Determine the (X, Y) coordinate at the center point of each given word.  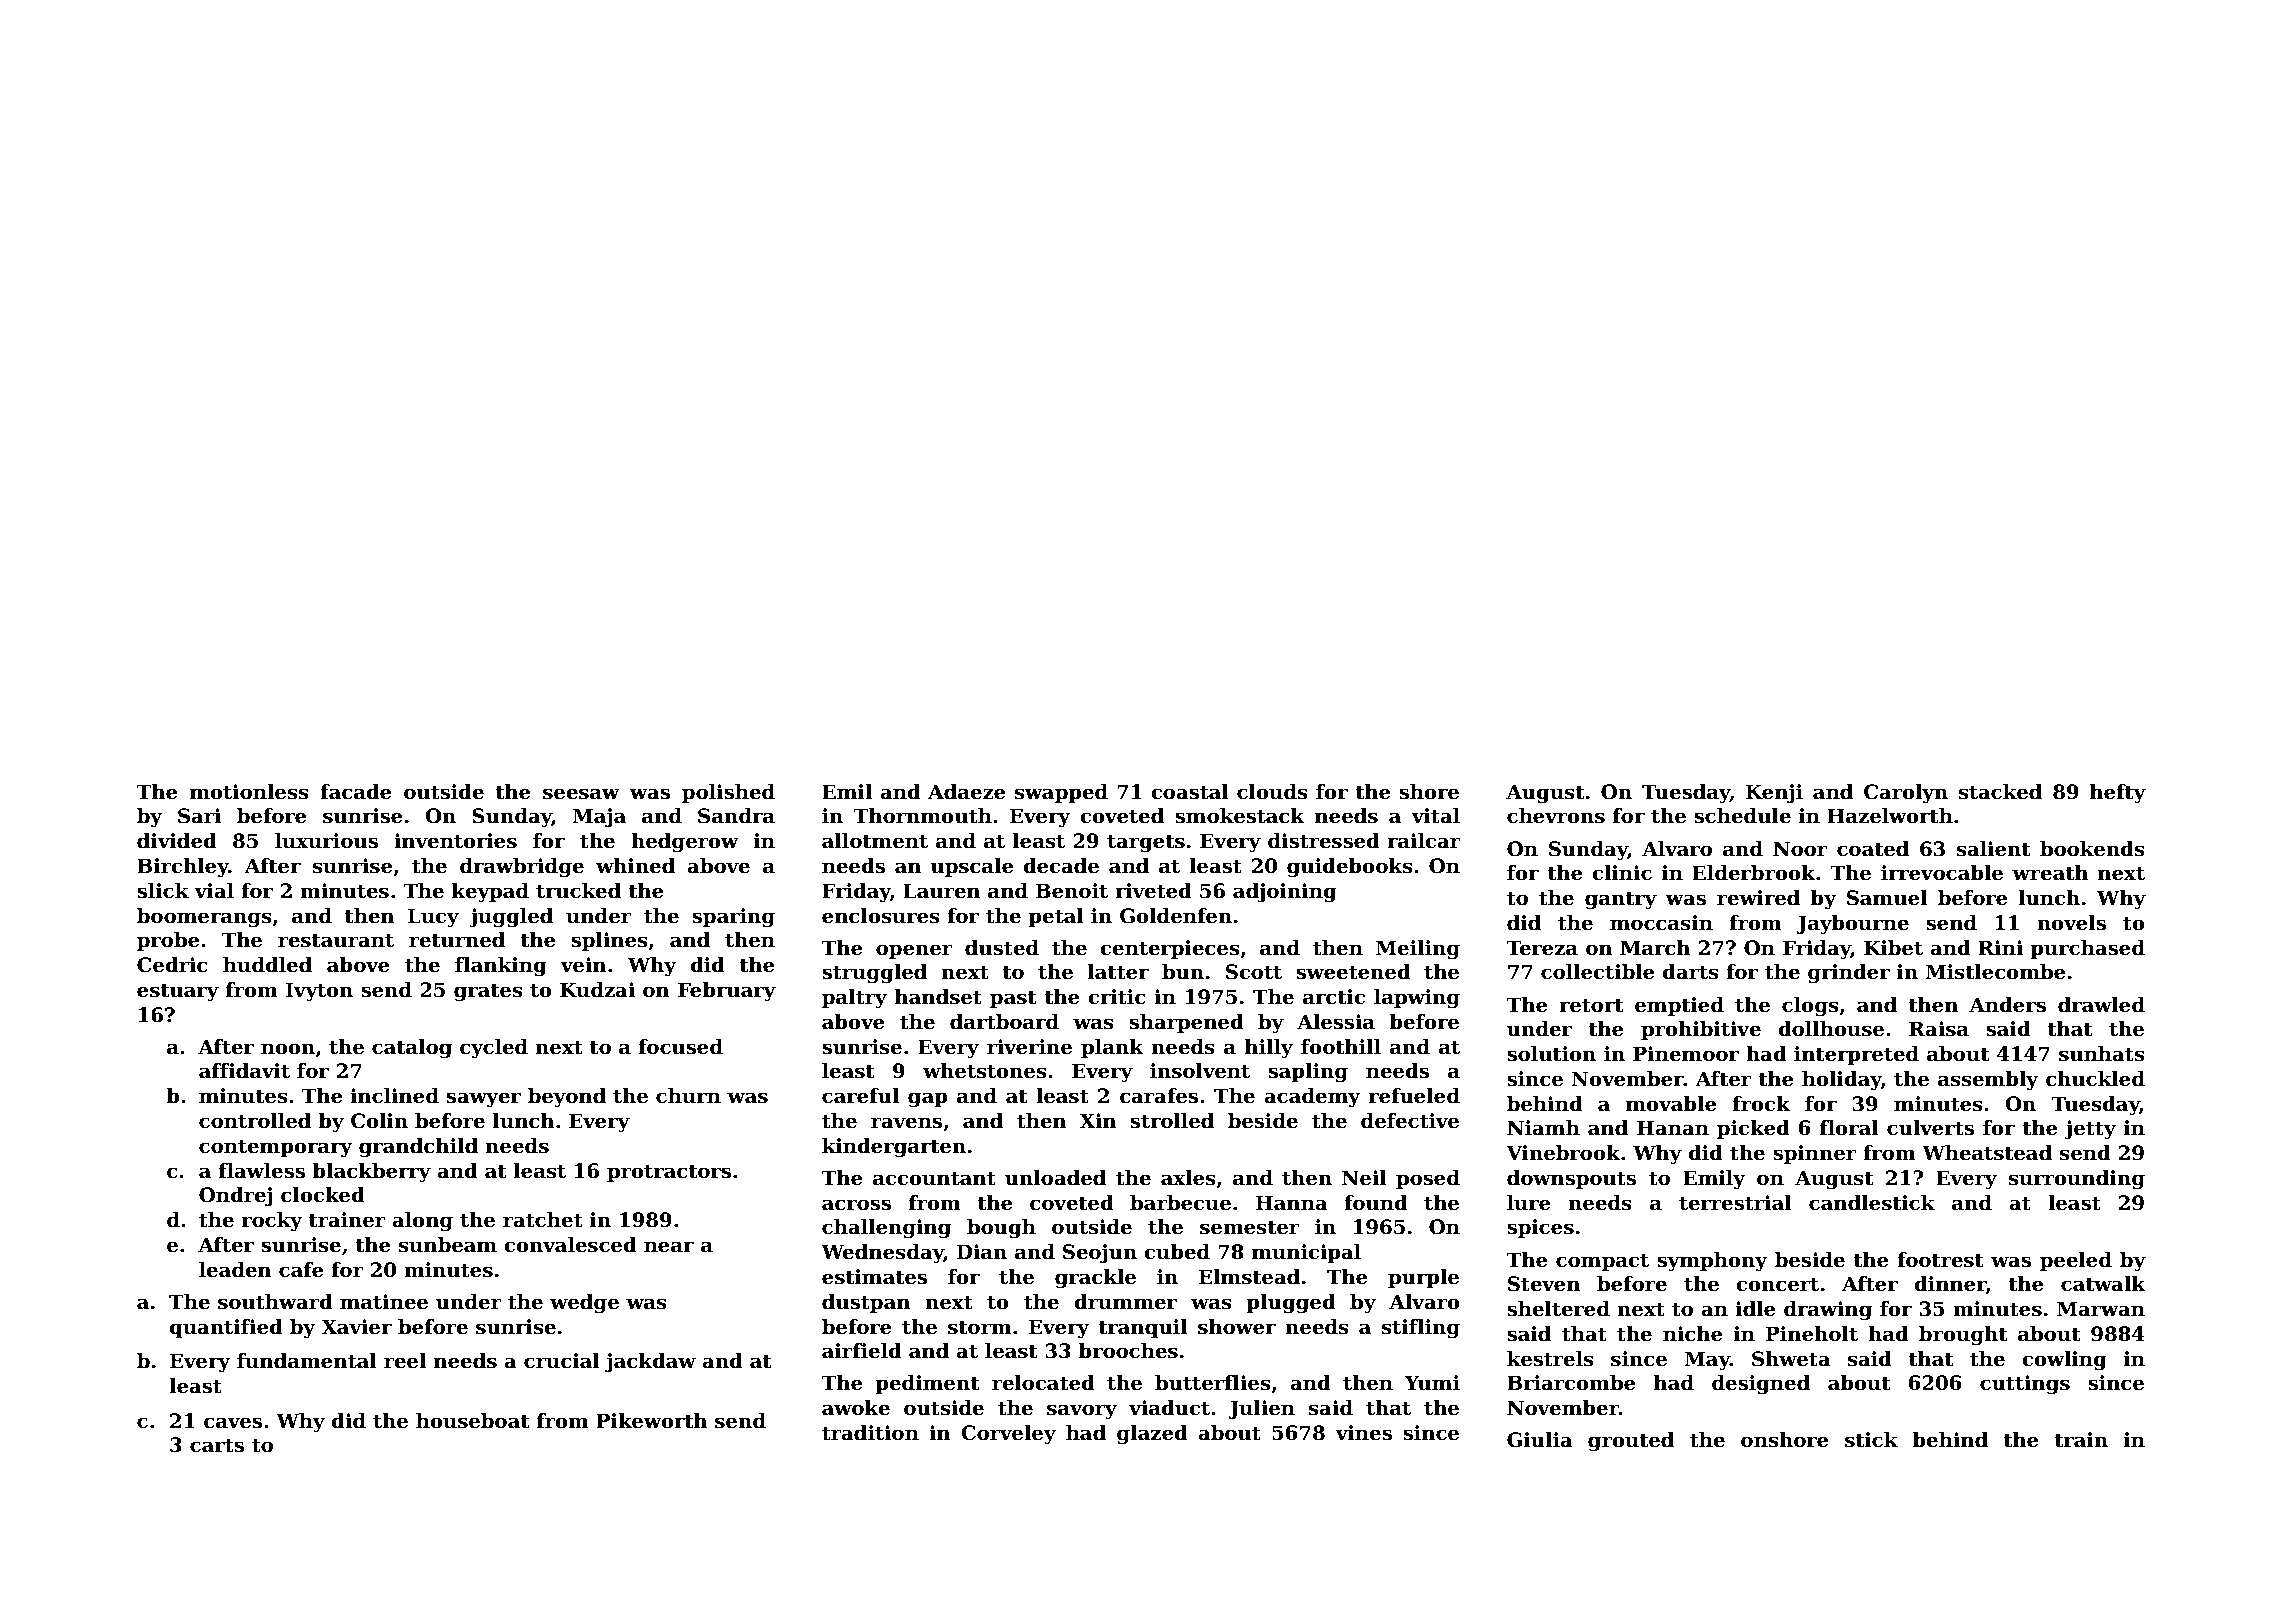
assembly (1988, 1081)
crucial (562, 1361)
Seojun (1100, 1254)
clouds (1272, 792)
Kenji (1774, 794)
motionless (249, 792)
